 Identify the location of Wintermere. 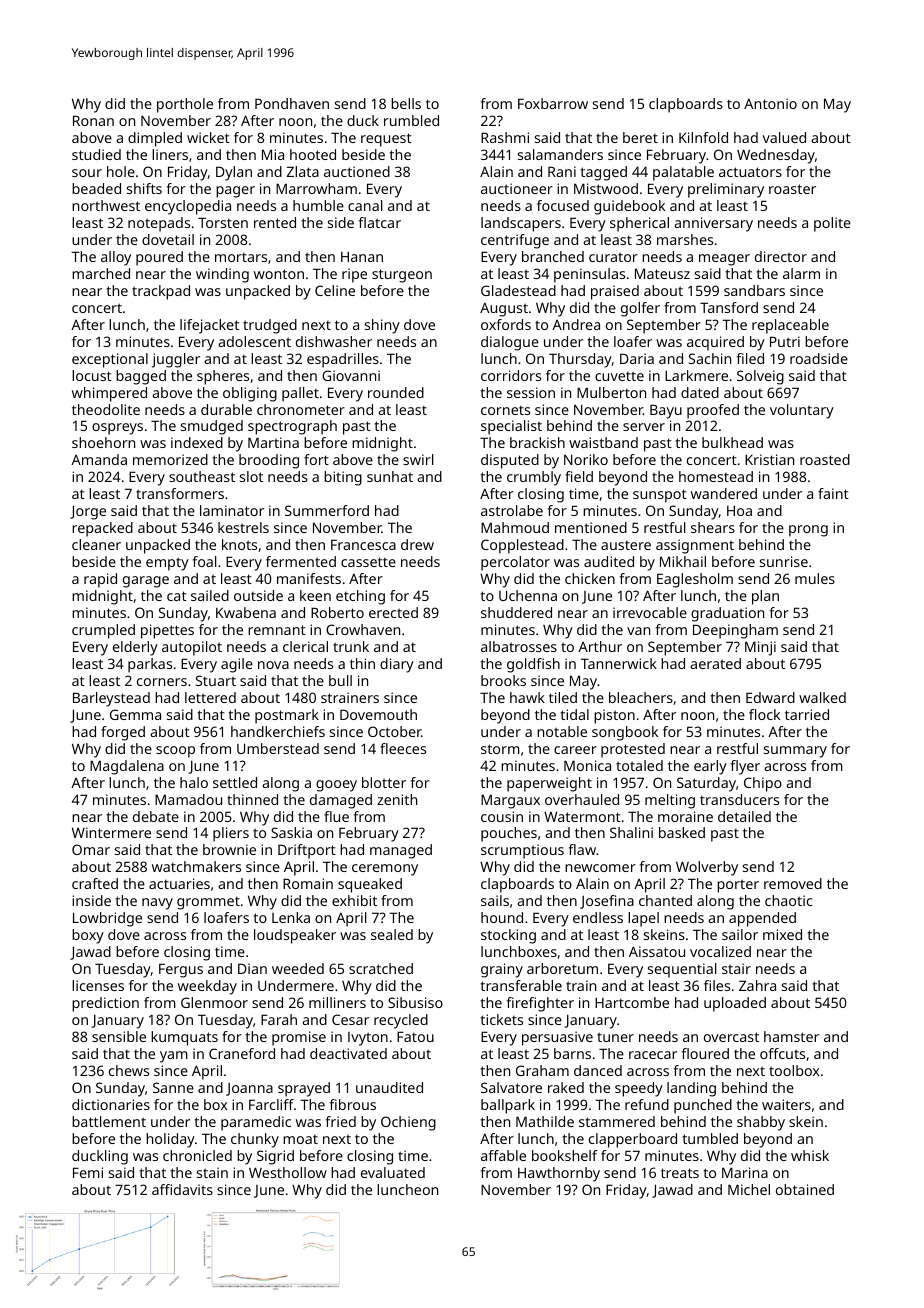
(111, 832).
